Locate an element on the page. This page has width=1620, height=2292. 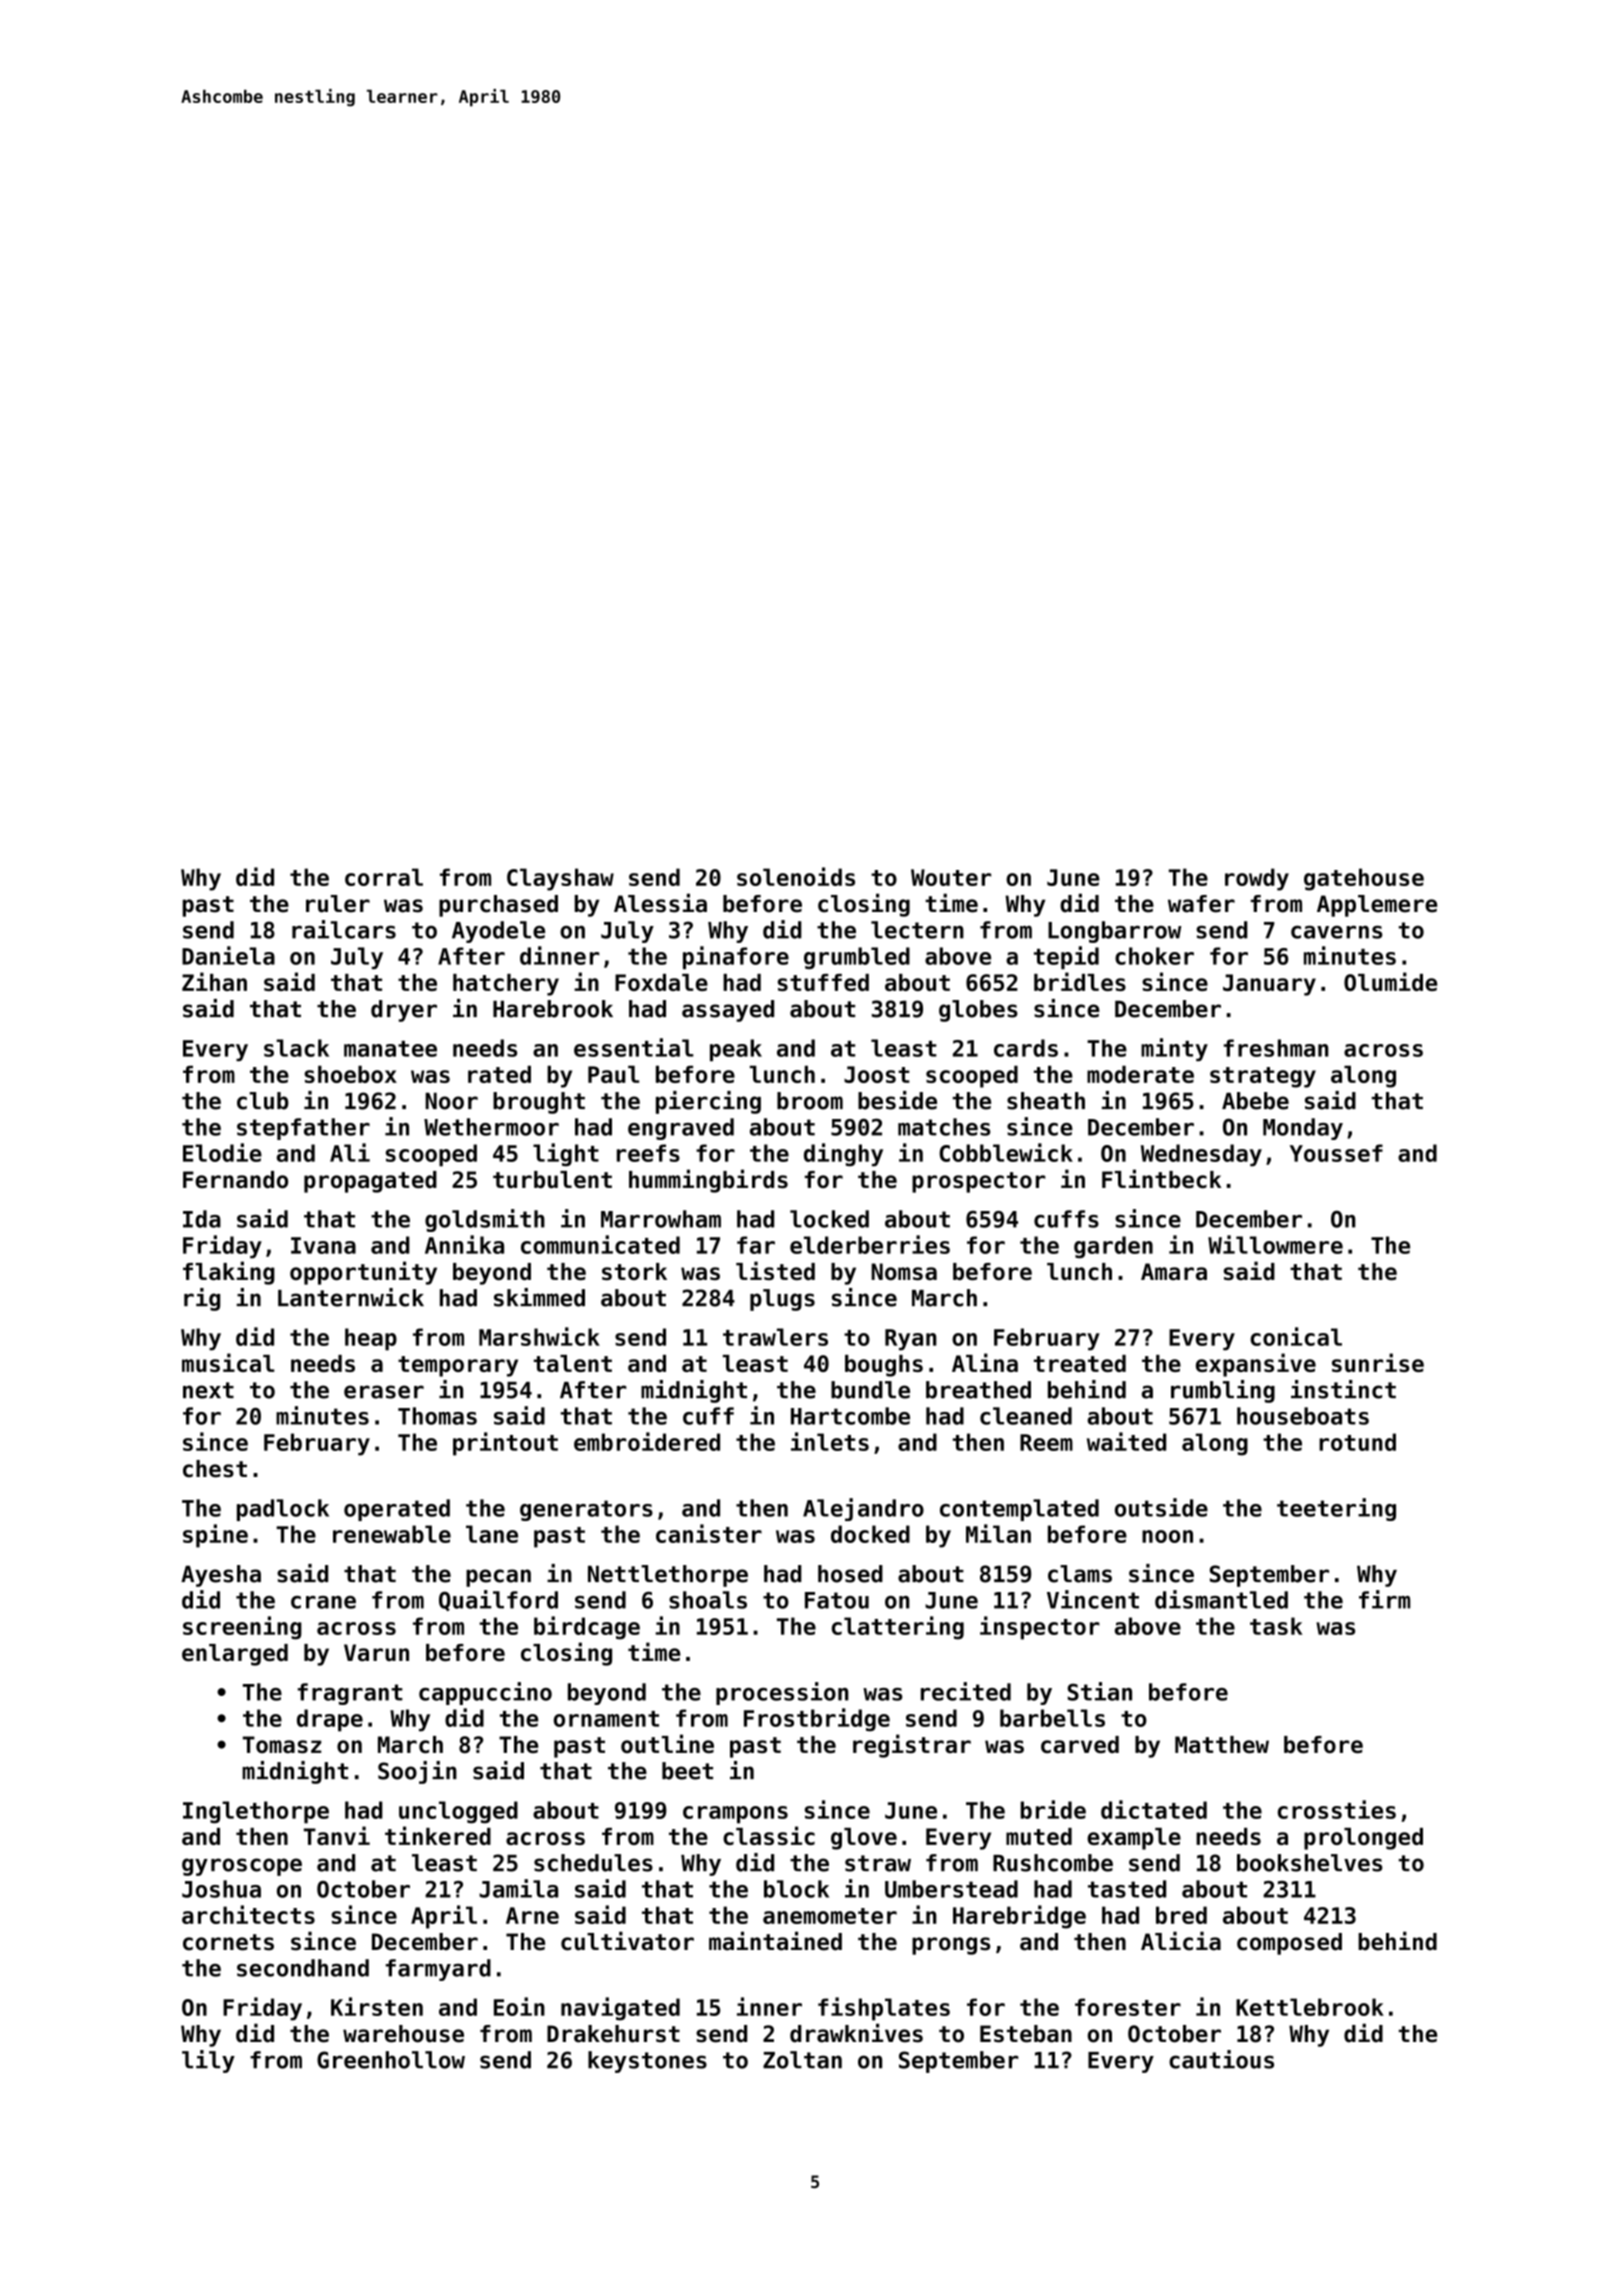
corral is located at coordinates (384, 877).
